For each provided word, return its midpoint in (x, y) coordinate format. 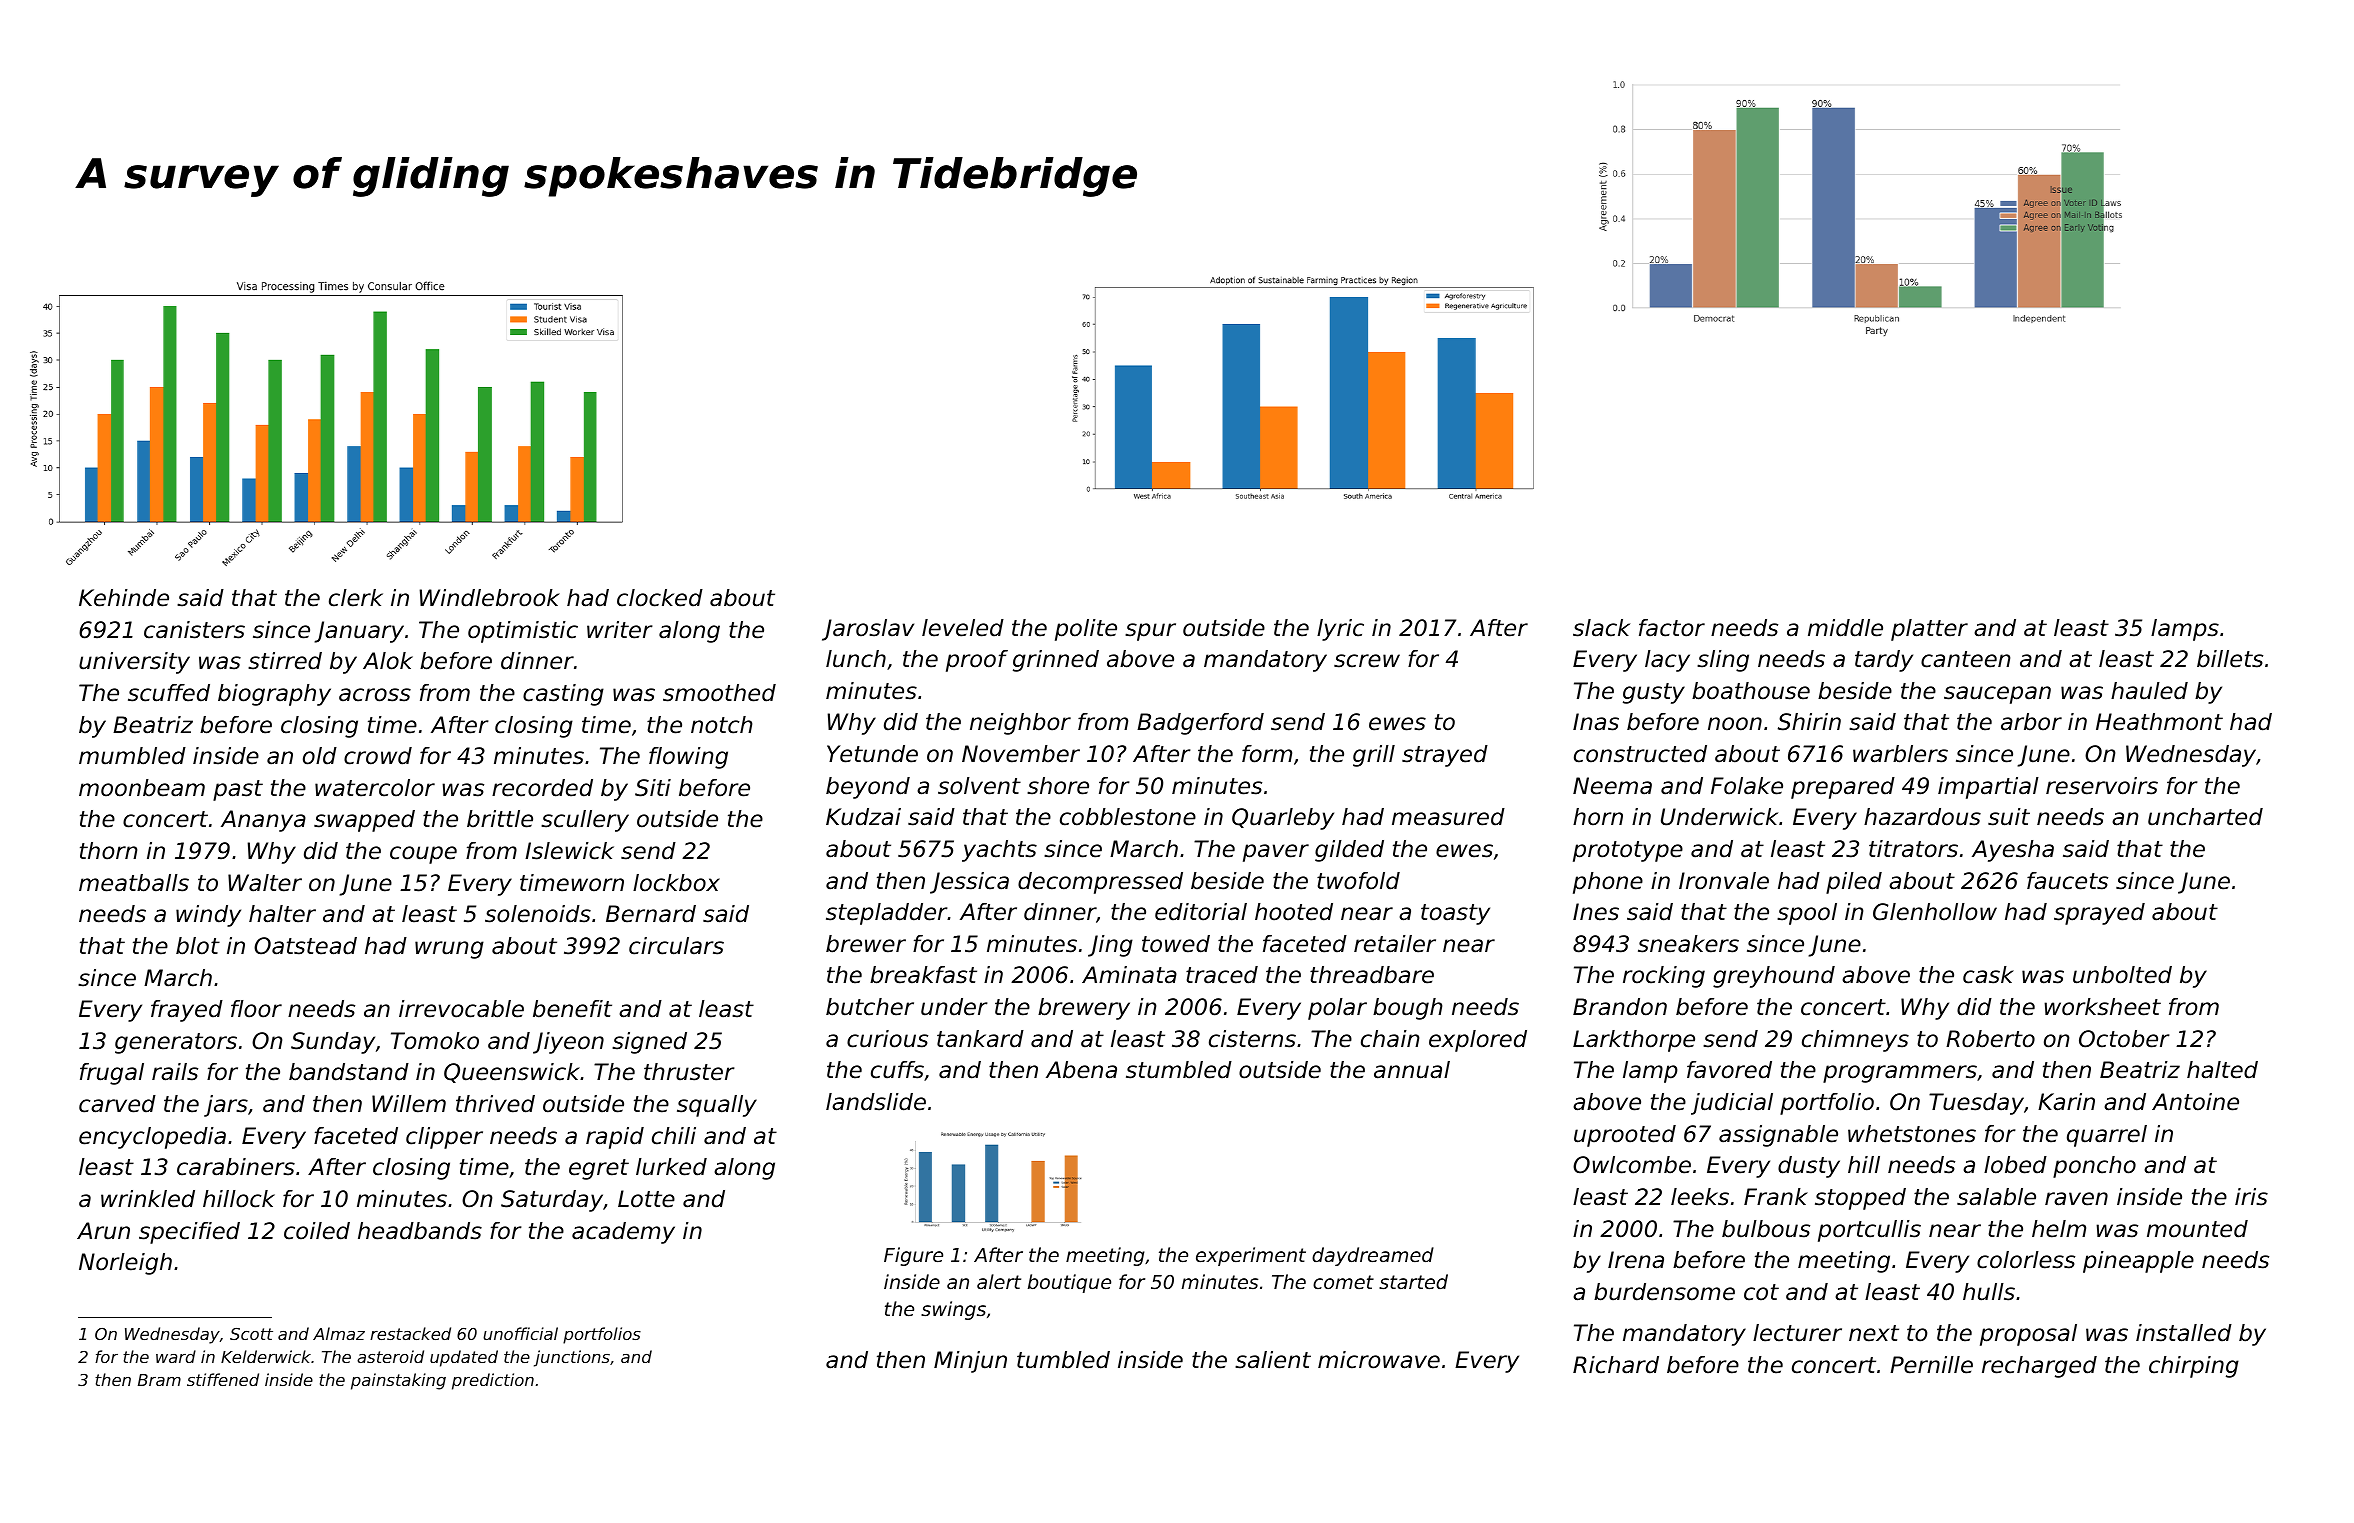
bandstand (349, 1072)
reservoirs (2102, 786)
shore (1058, 786)
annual (1412, 1070)
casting (563, 695)
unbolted (2122, 975)
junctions (572, 1358)
